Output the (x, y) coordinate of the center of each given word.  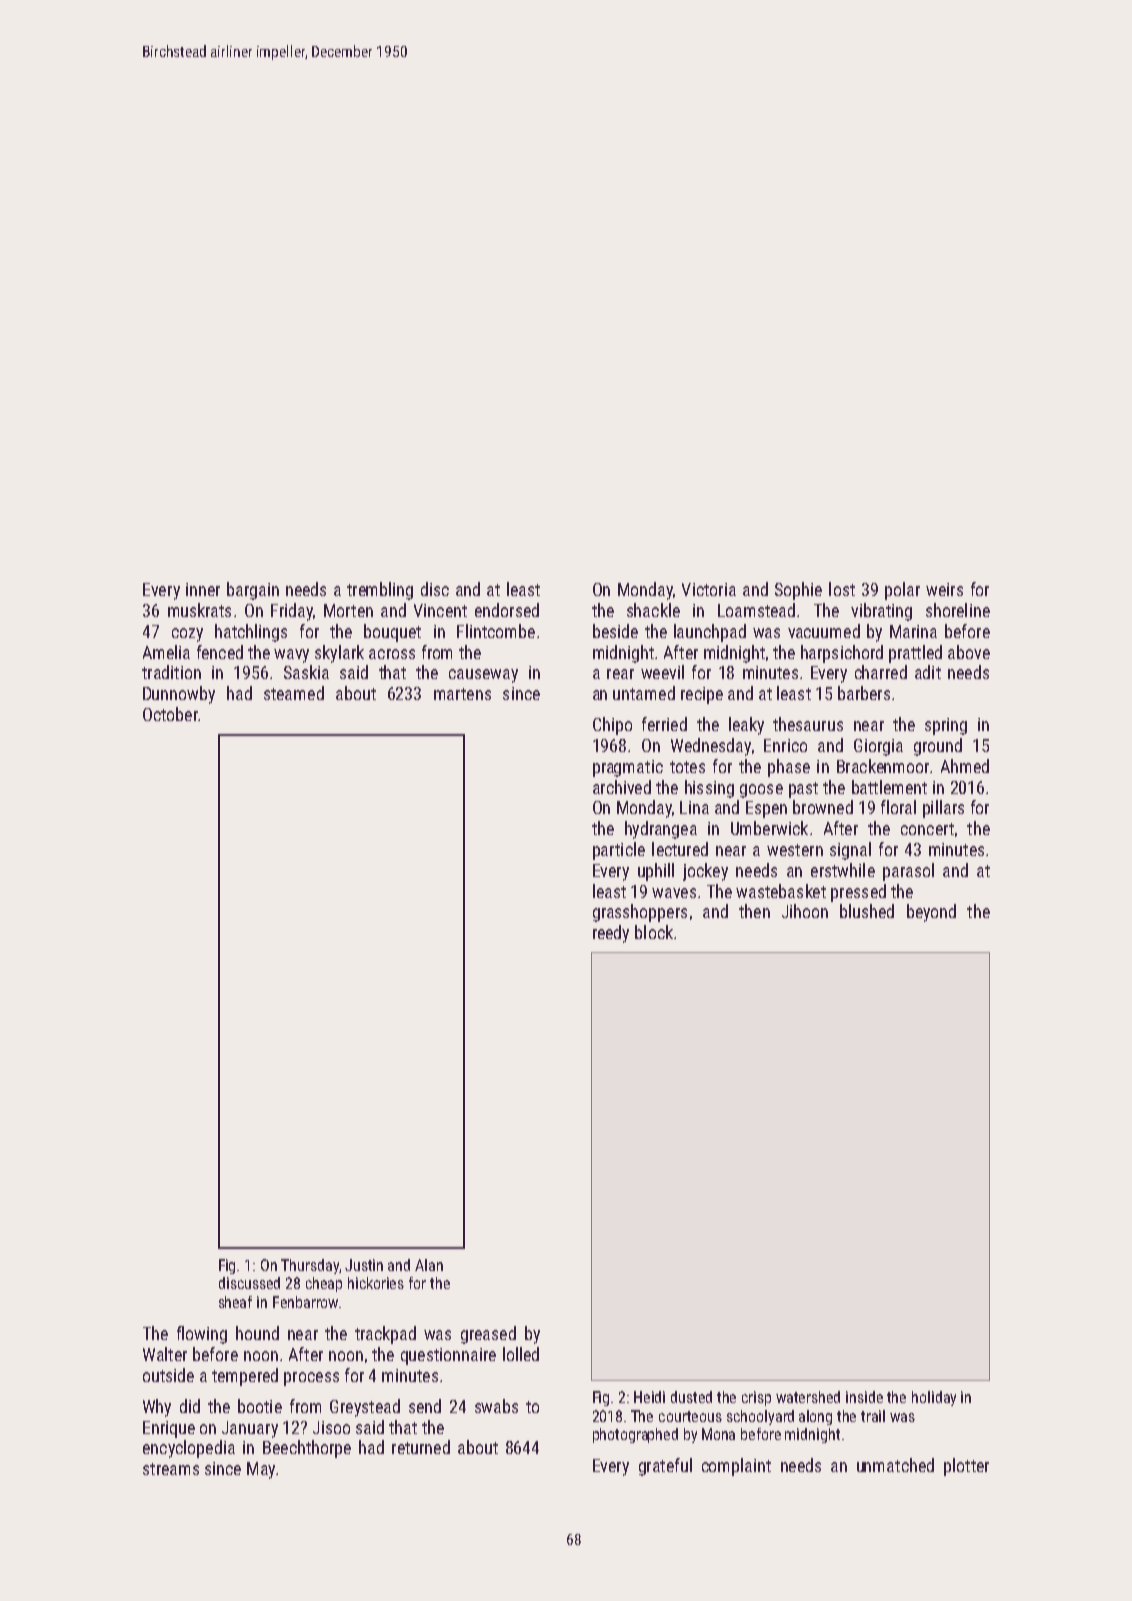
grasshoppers (640, 913)
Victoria (709, 589)
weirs (944, 589)
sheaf (235, 1302)
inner (203, 589)
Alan (429, 1265)
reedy (611, 934)
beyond (931, 913)
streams (171, 1469)
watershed (808, 1397)
